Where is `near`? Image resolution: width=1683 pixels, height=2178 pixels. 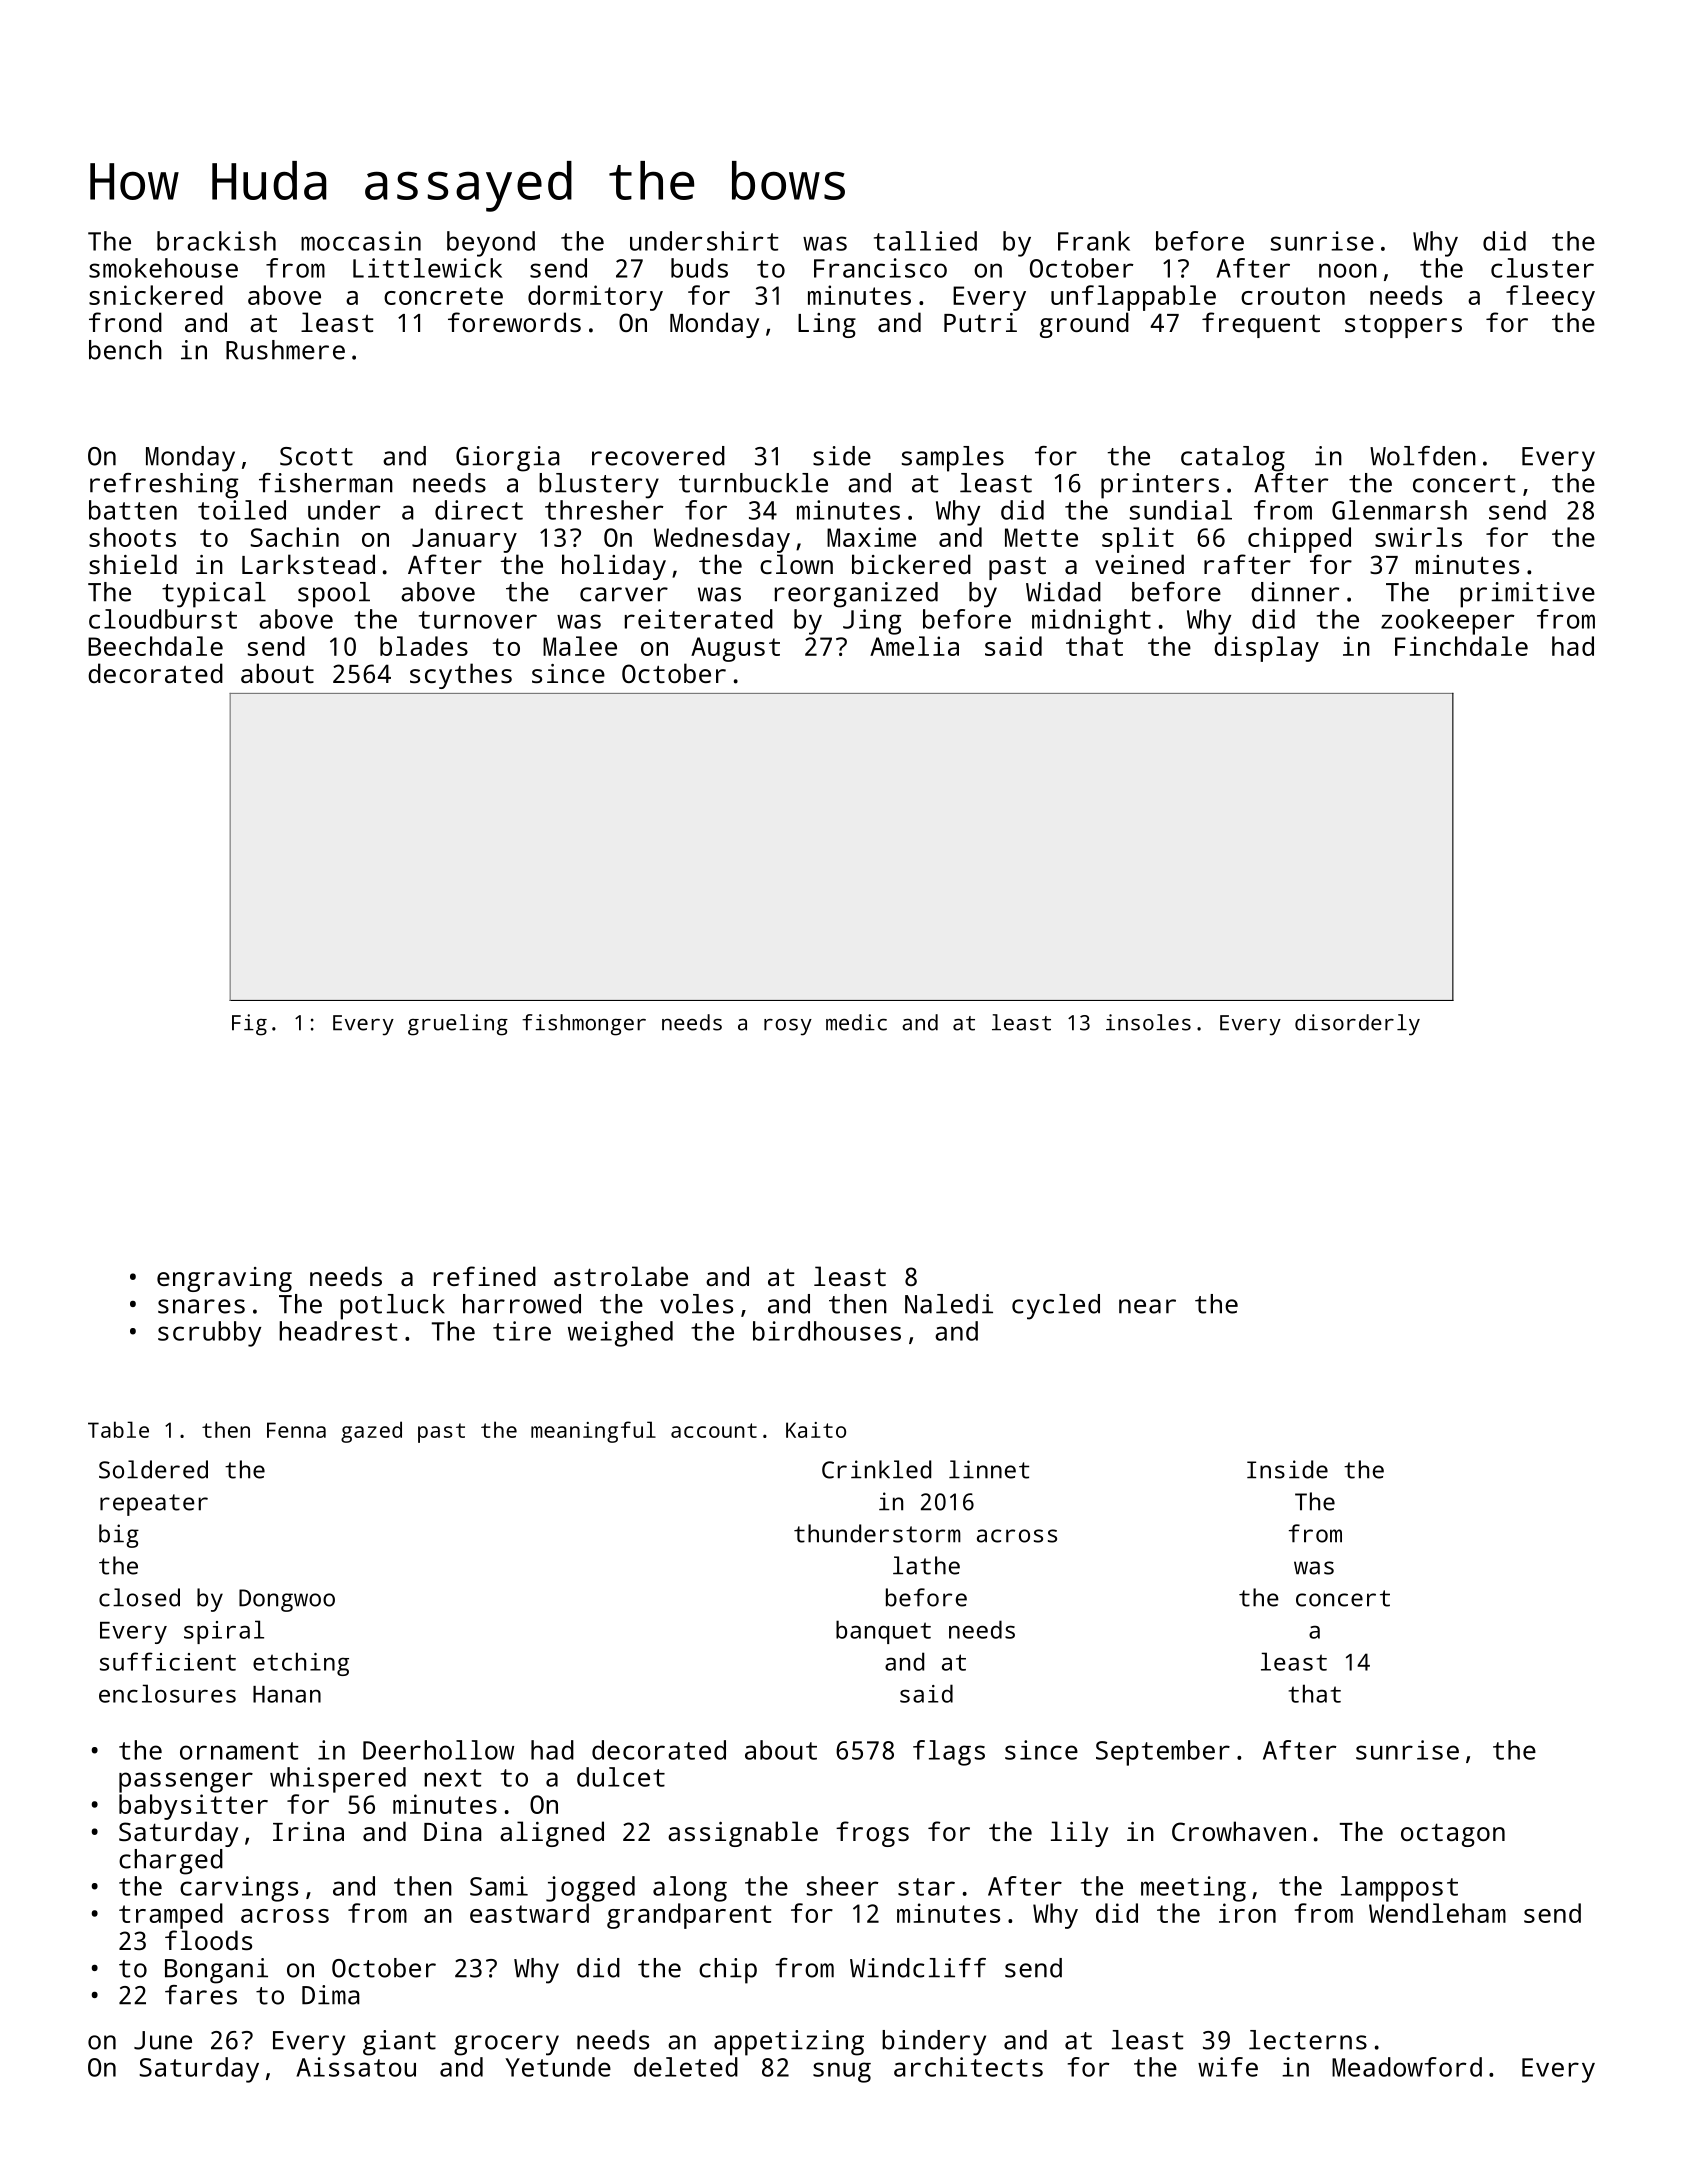 near is located at coordinates (1147, 1306).
